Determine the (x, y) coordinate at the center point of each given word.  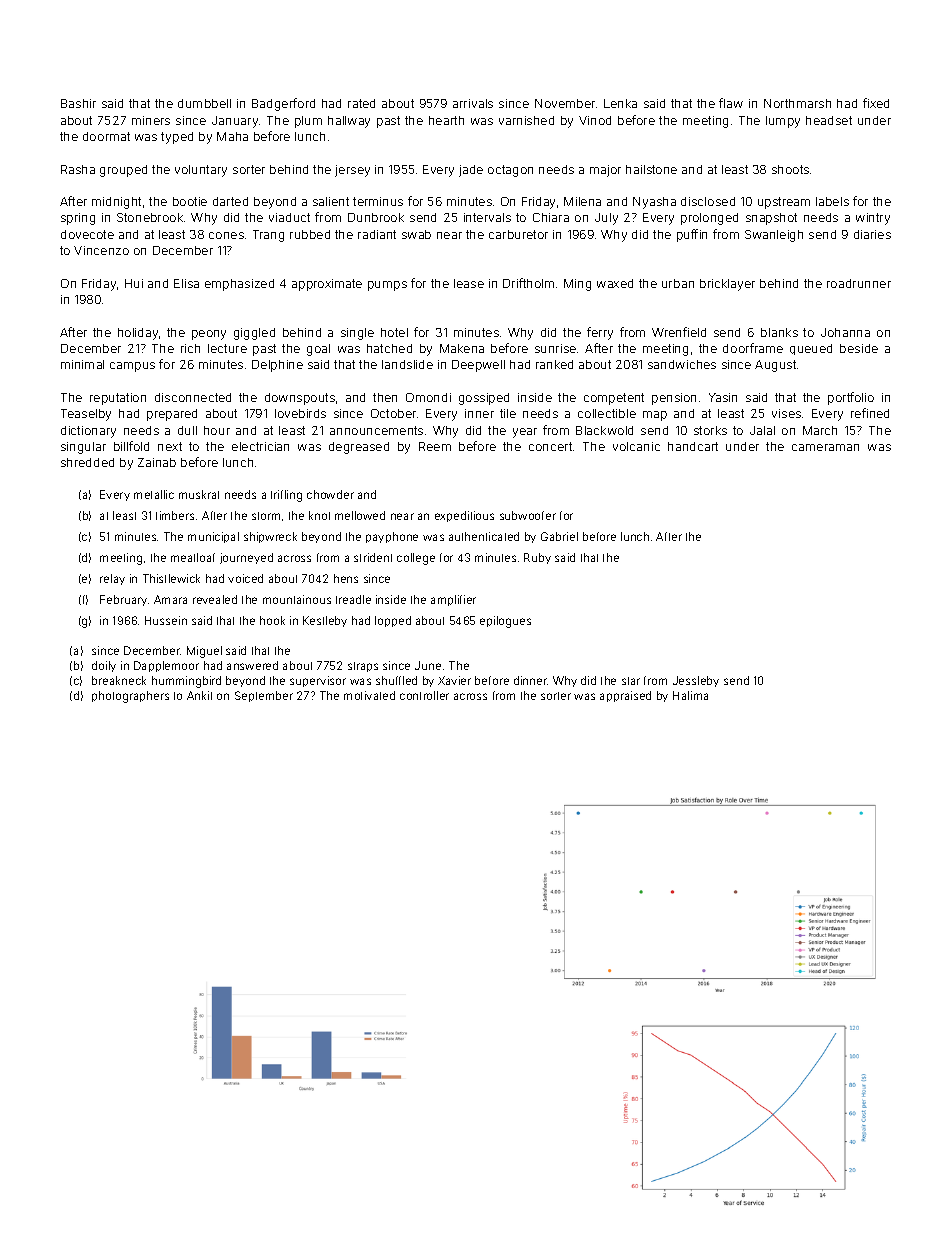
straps (363, 667)
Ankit (199, 695)
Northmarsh (797, 103)
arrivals (473, 103)
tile (508, 413)
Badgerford (283, 104)
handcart (693, 446)
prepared (172, 415)
